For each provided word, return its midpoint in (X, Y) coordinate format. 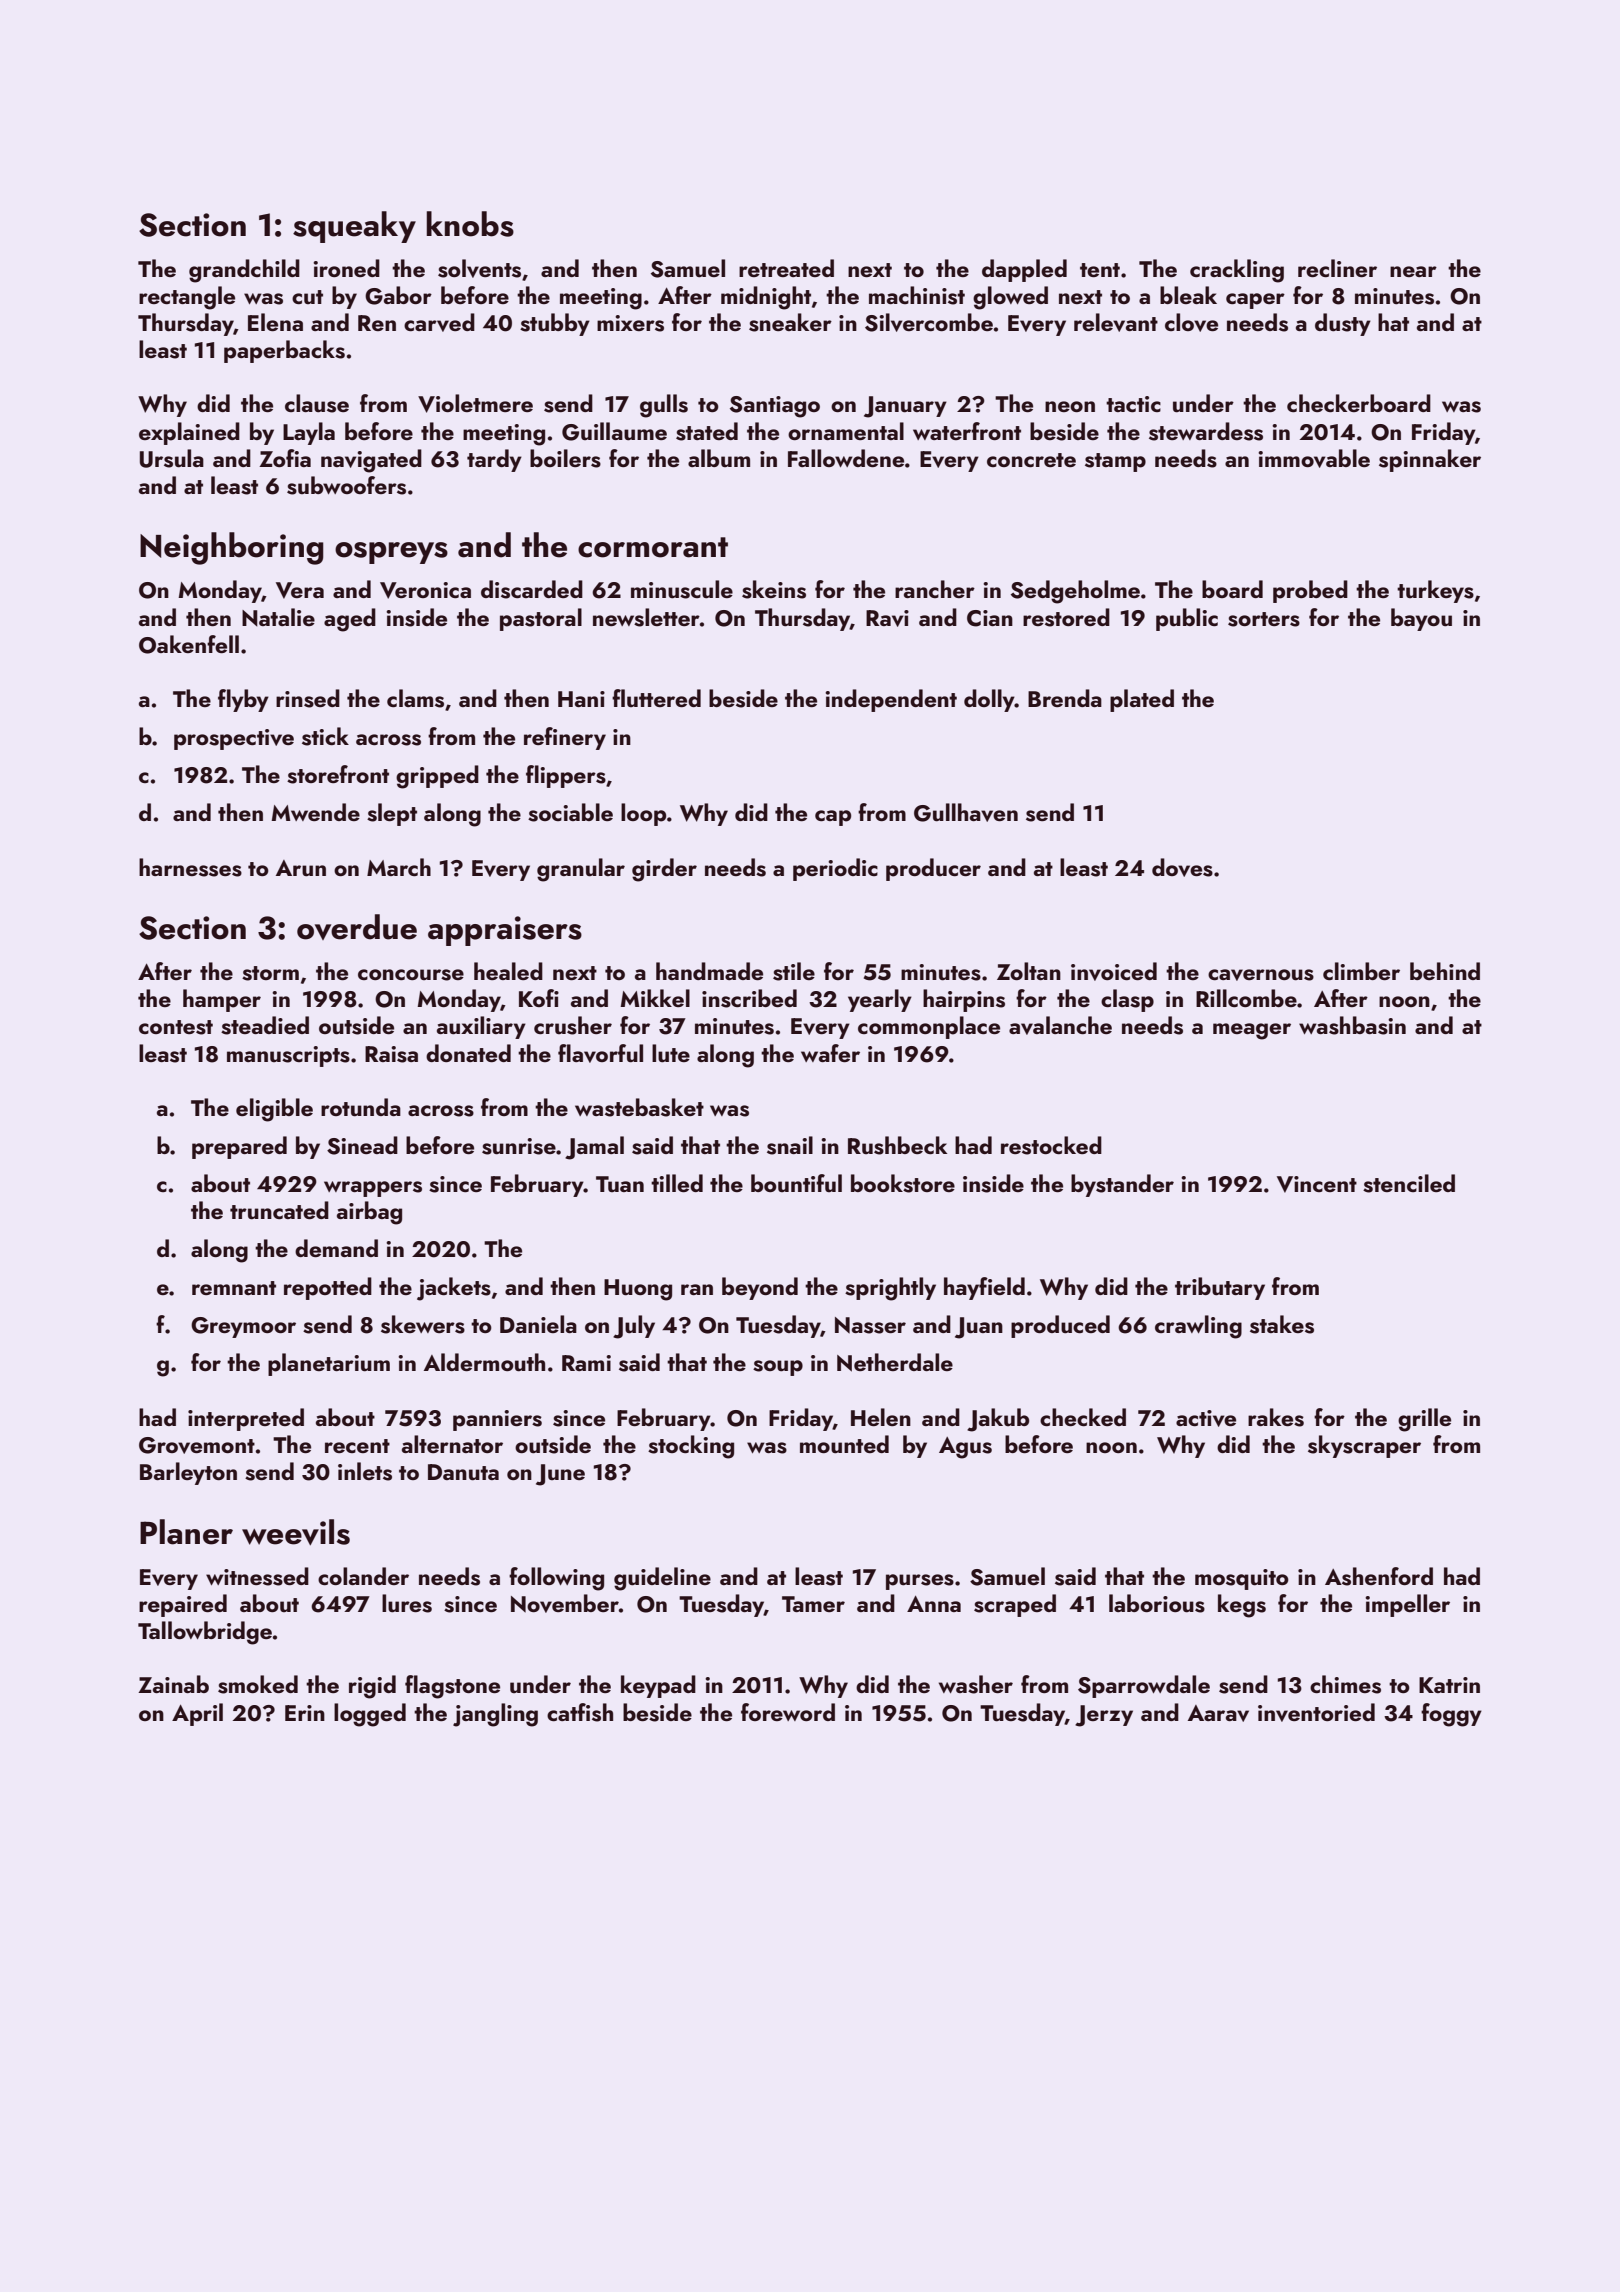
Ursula (172, 458)
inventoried (1316, 1712)
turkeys (1435, 591)
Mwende (315, 812)
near (1413, 271)
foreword (788, 1712)
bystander (1122, 1185)
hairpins (964, 1000)
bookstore (903, 1183)
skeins (774, 589)
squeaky (354, 227)
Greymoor (243, 1327)
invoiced (1114, 971)
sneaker (790, 322)
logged (370, 1715)
